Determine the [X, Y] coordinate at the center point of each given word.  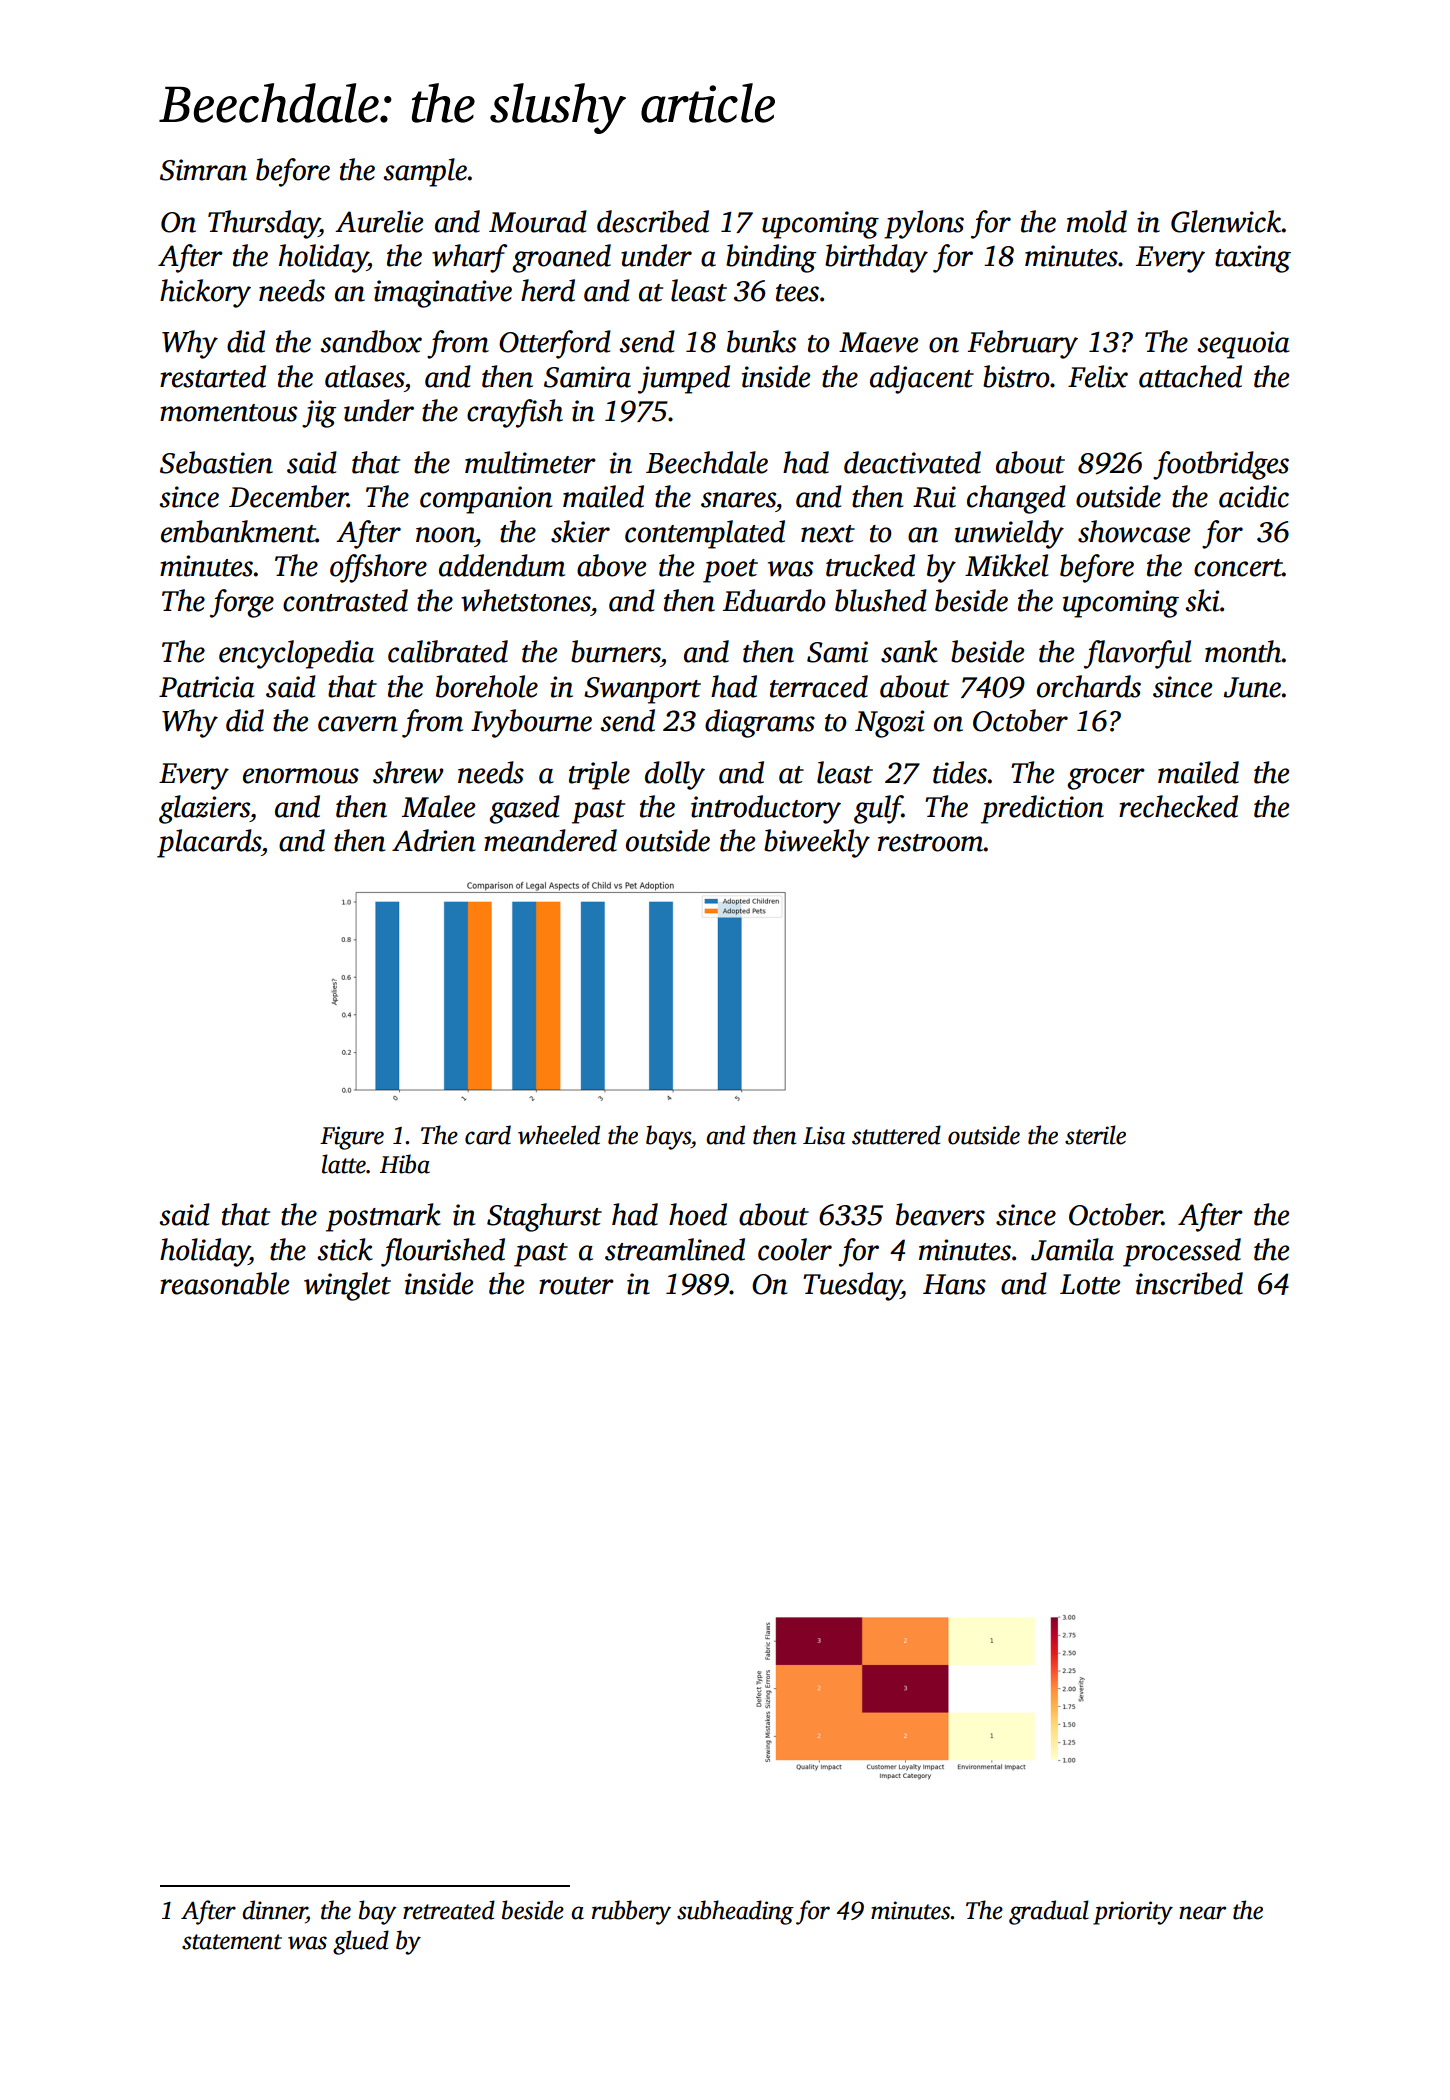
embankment [238, 531]
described [653, 221]
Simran [203, 170]
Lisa [824, 1135]
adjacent [922, 379]
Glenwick [1226, 221]
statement [232, 1942]
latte [344, 1164]
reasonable [224, 1283]
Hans [954, 1284]
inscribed [1189, 1283]
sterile [1095, 1135]
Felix [1098, 376]
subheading [735, 1912]
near [1202, 1913]
